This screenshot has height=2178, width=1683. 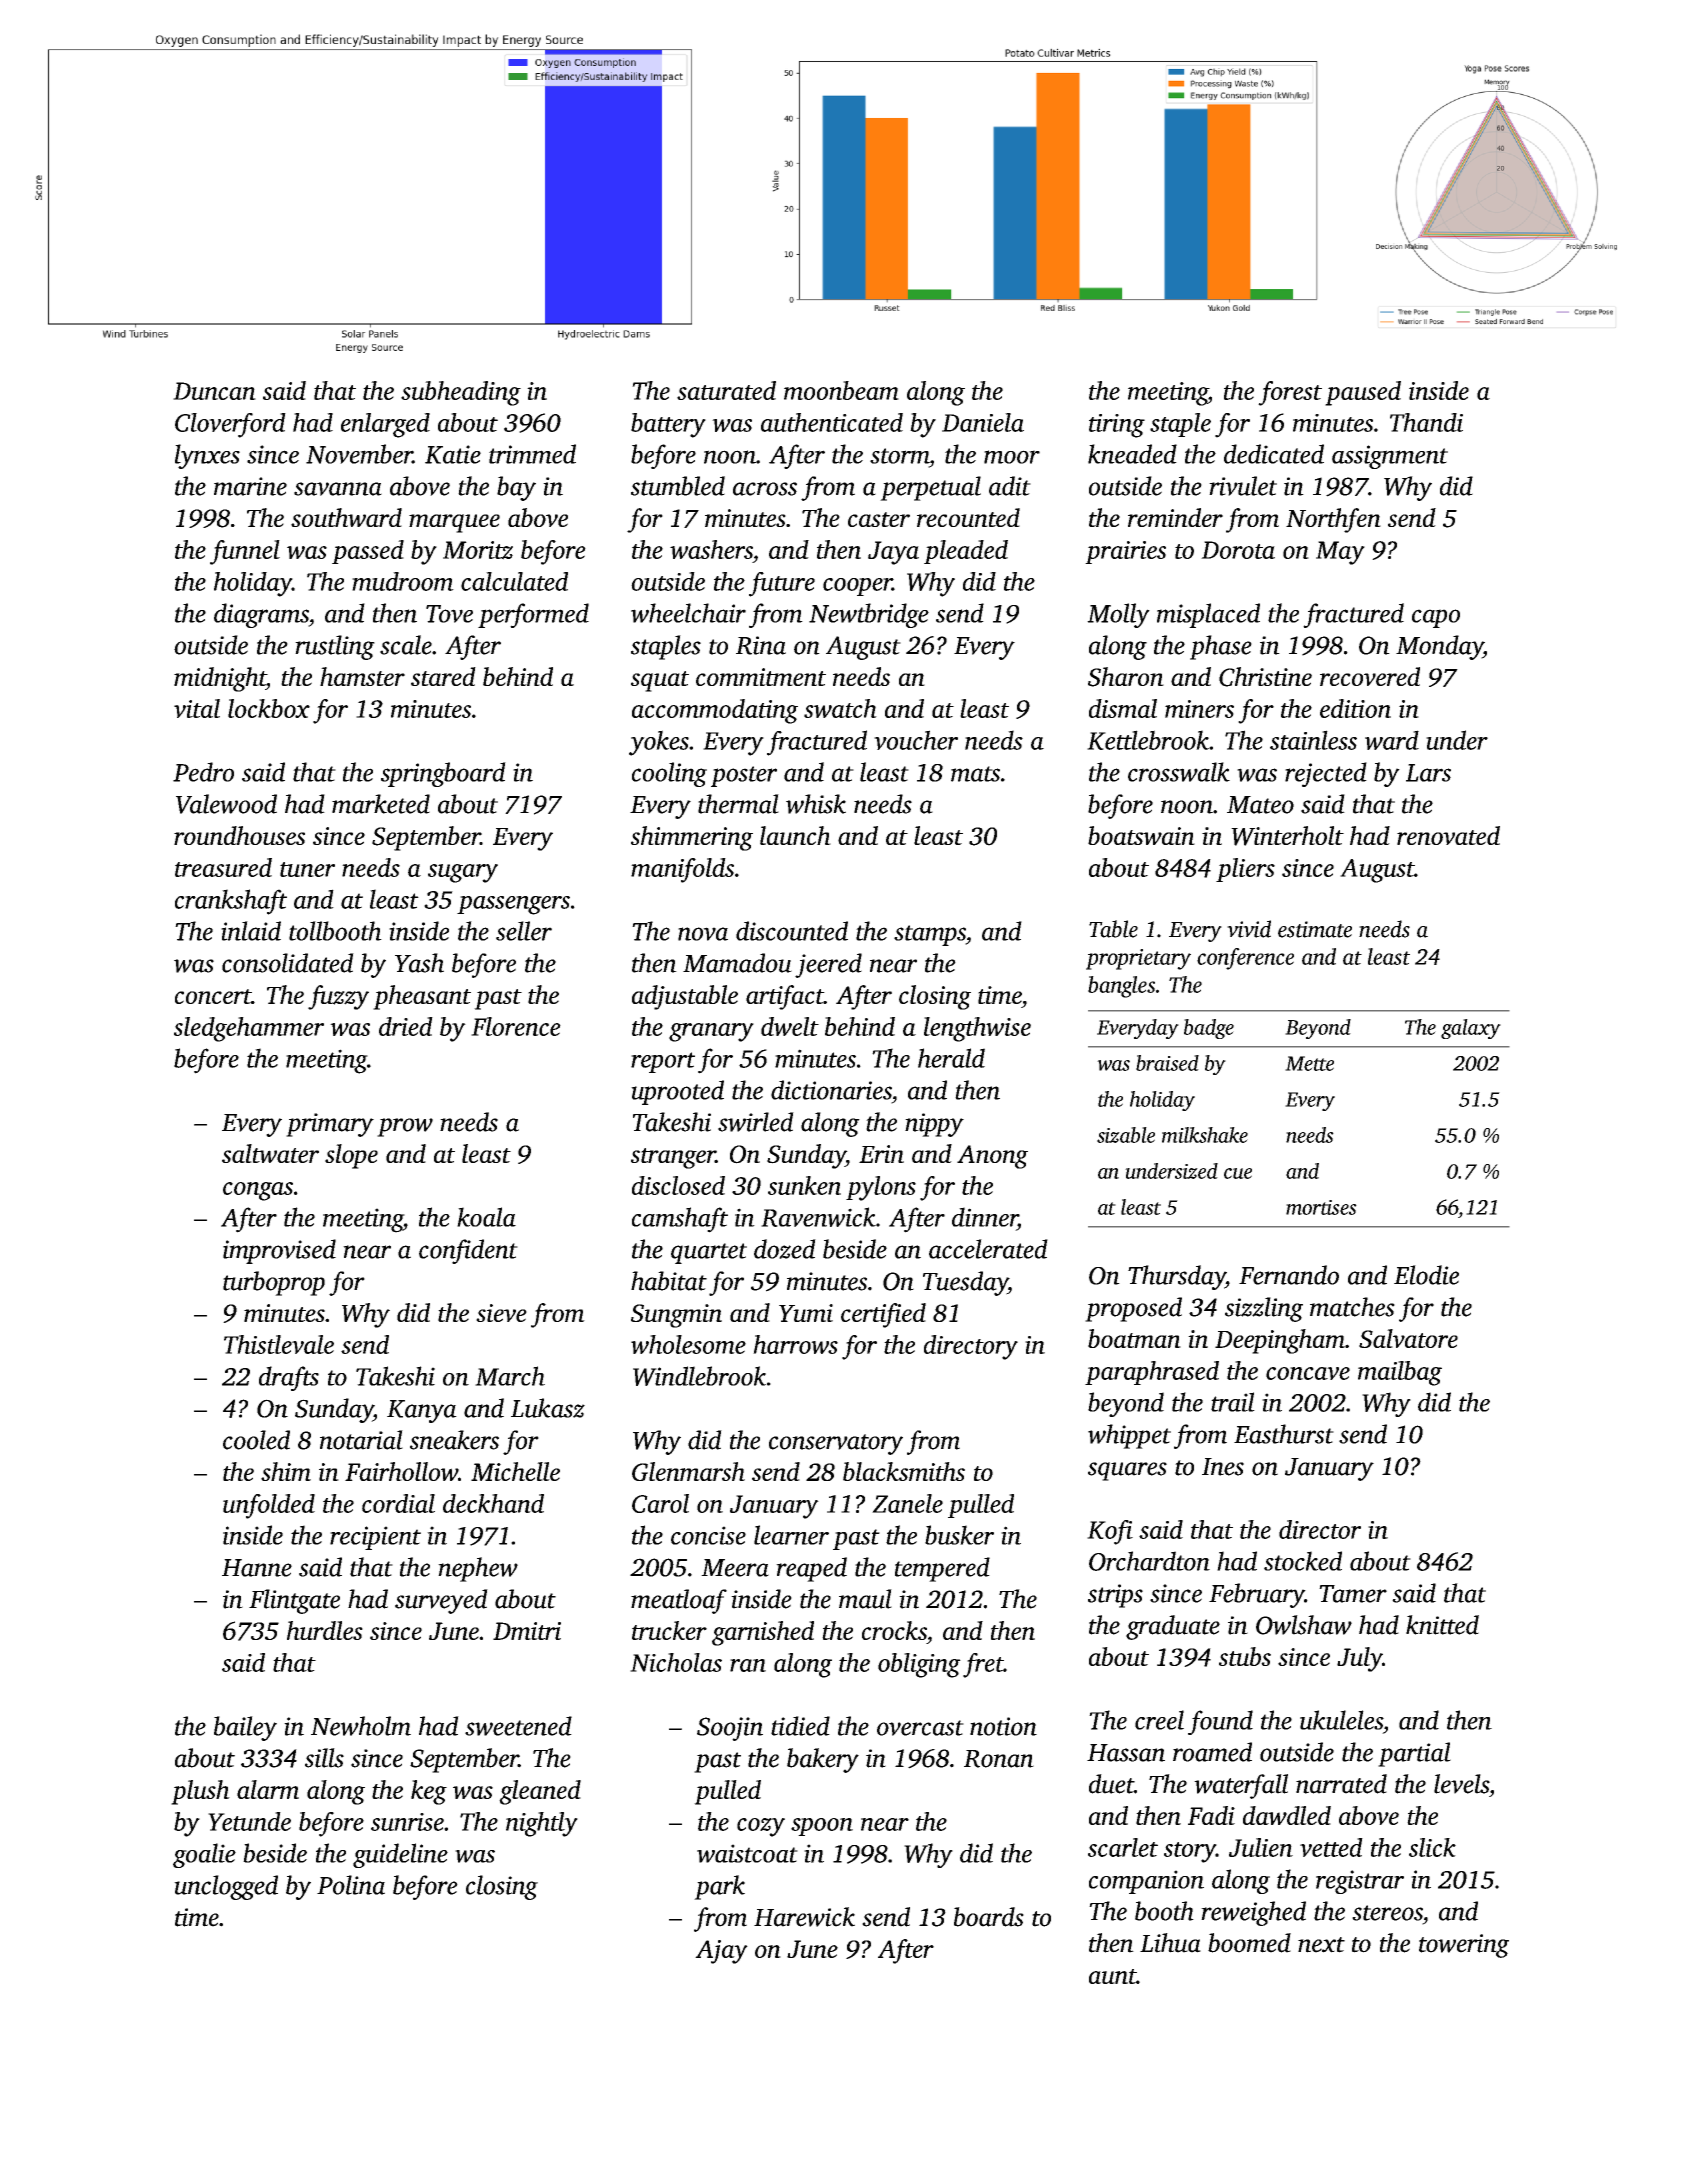 What do you see at coordinates (368, 552) in the screenshot?
I see `passed` at bounding box center [368, 552].
